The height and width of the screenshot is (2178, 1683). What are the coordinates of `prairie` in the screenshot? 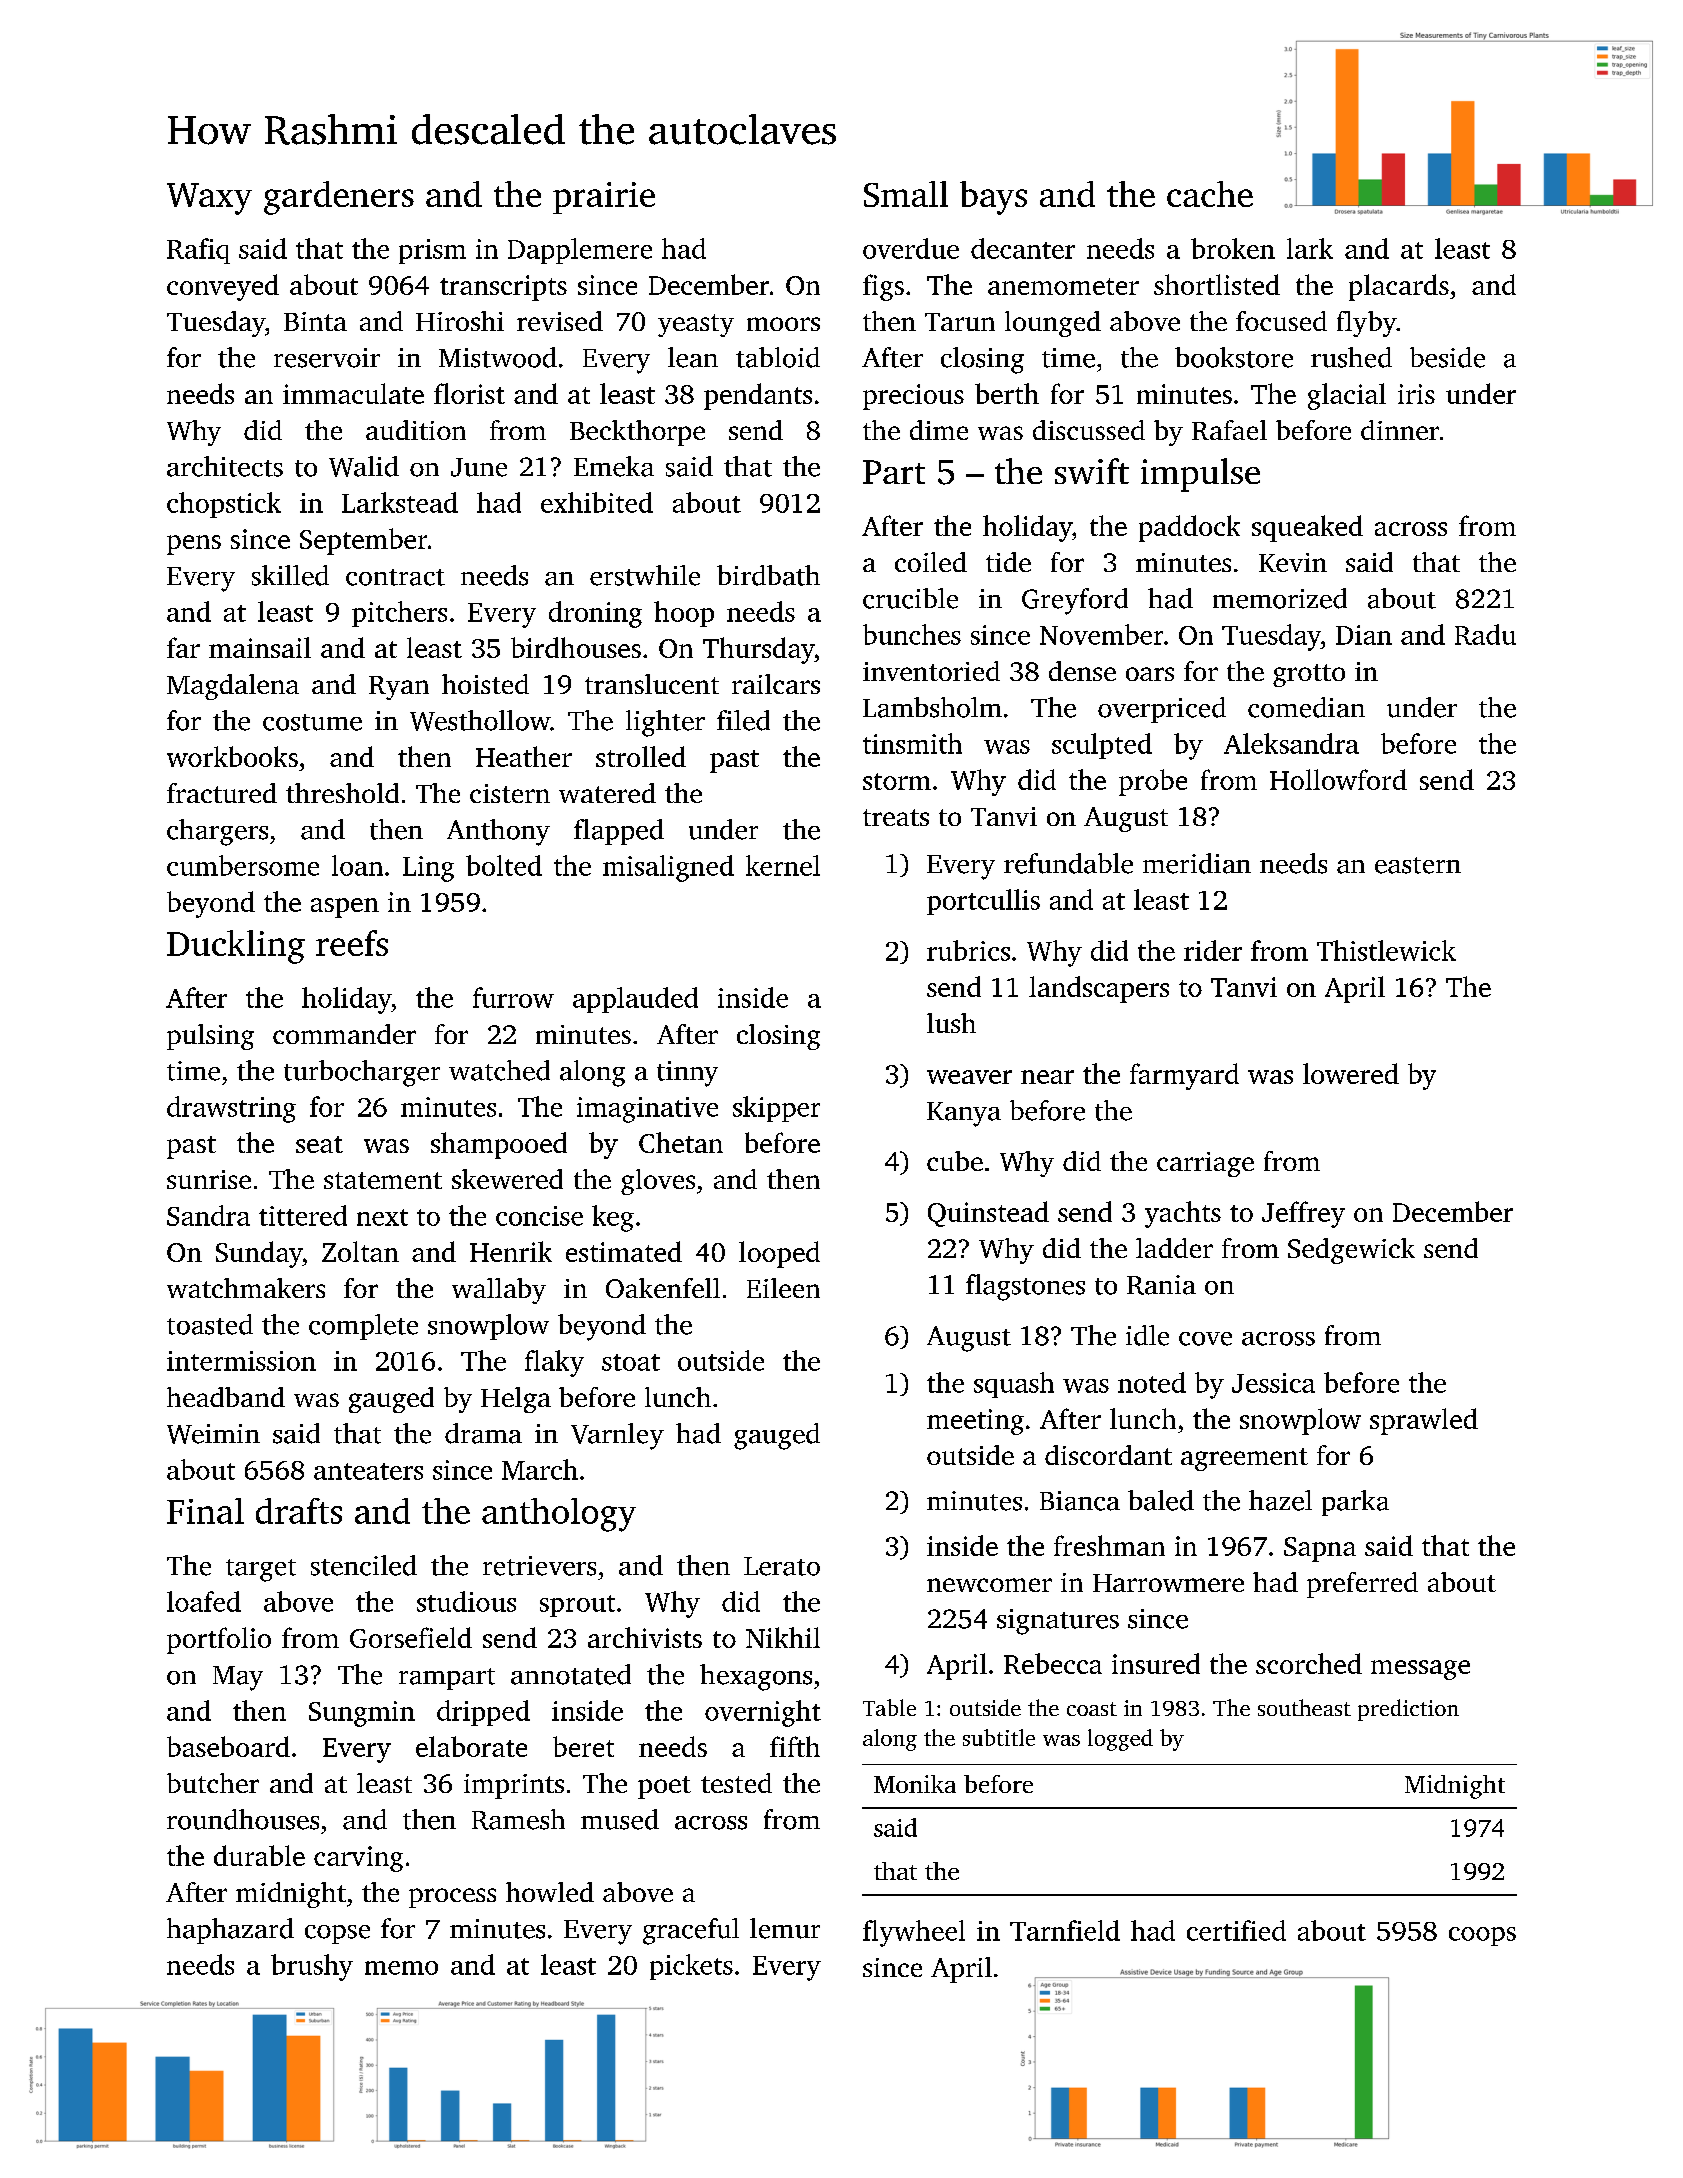 It's located at (604, 198).
